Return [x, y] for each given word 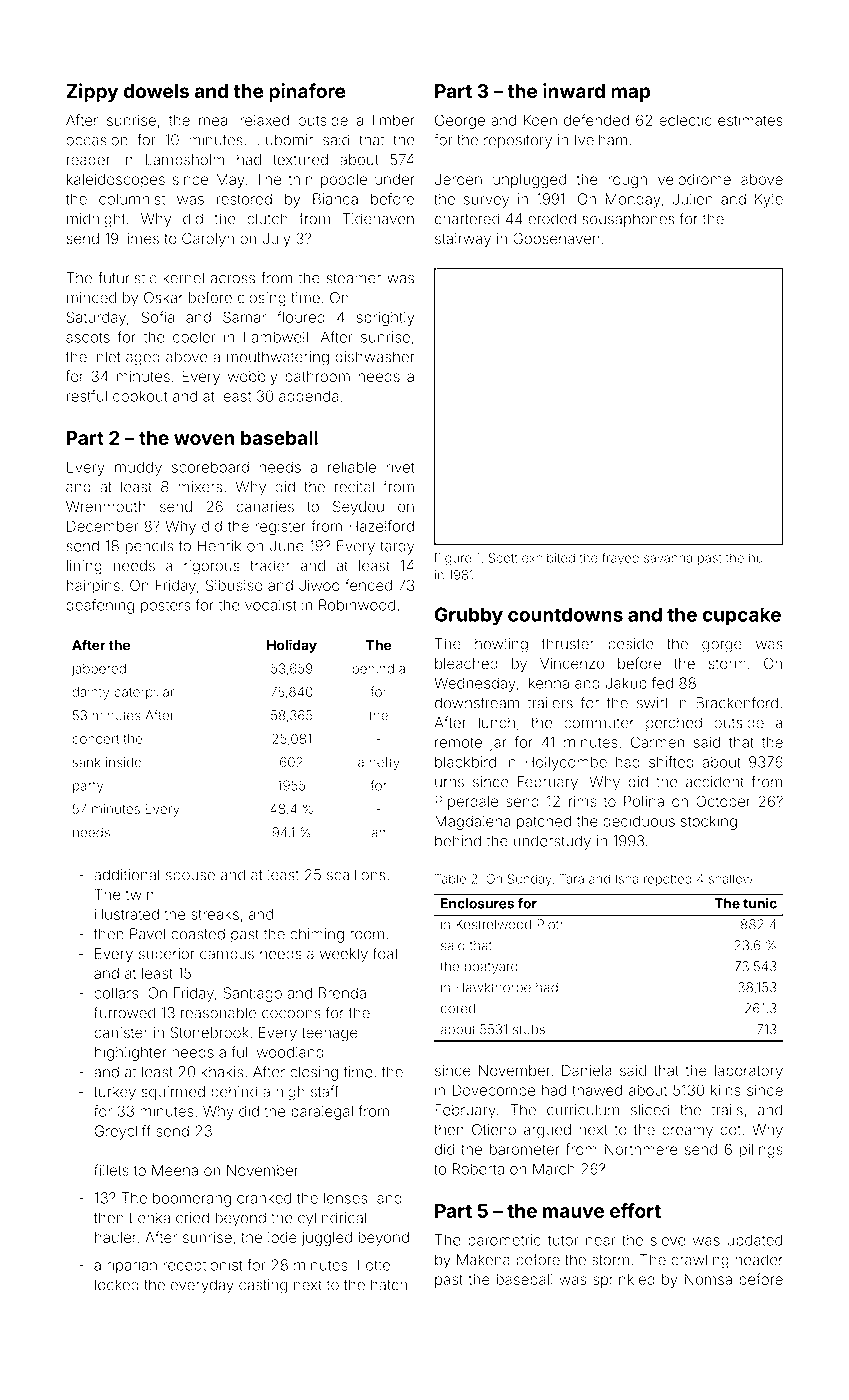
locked [117, 1285]
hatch [389, 1285]
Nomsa [708, 1279]
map [630, 94]
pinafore [307, 92]
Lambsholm [185, 160]
